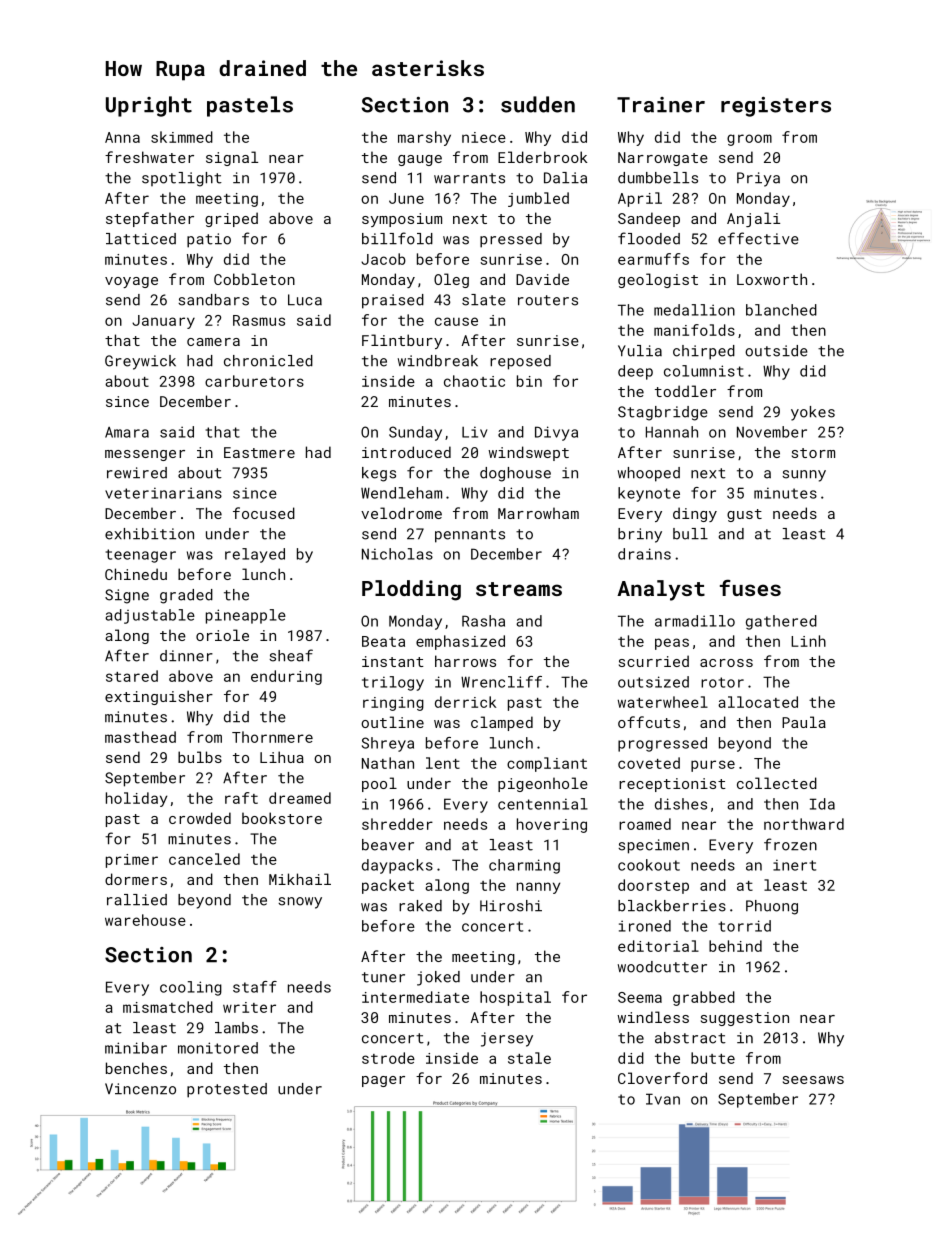 The height and width of the screenshot is (1233, 952). Describe the element at coordinates (794, 865) in the screenshot. I see `inert` at that location.
